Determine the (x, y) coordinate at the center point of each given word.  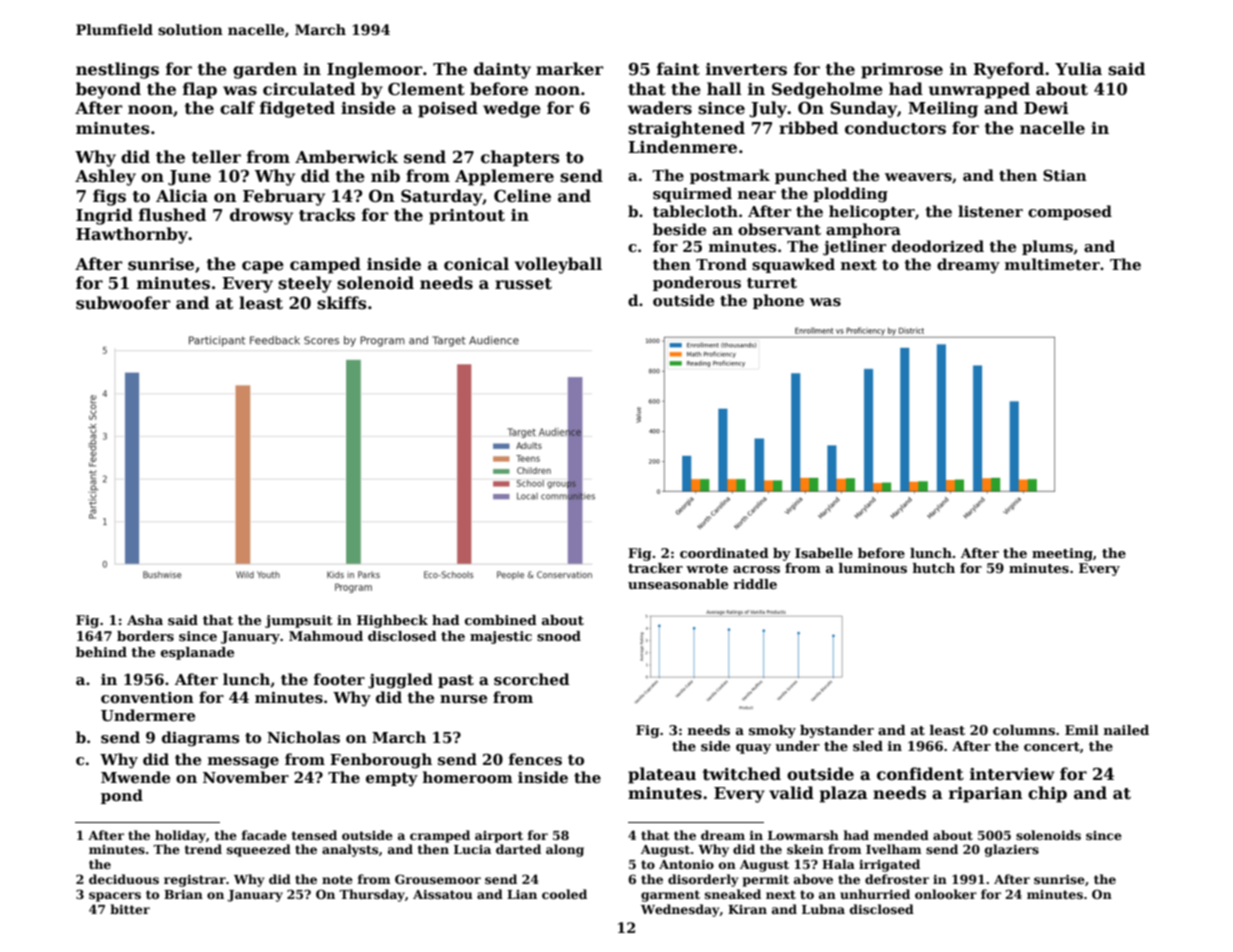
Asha (145, 620)
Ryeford (1008, 70)
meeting (1062, 554)
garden (265, 70)
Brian (183, 894)
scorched (531, 679)
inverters (746, 69)
